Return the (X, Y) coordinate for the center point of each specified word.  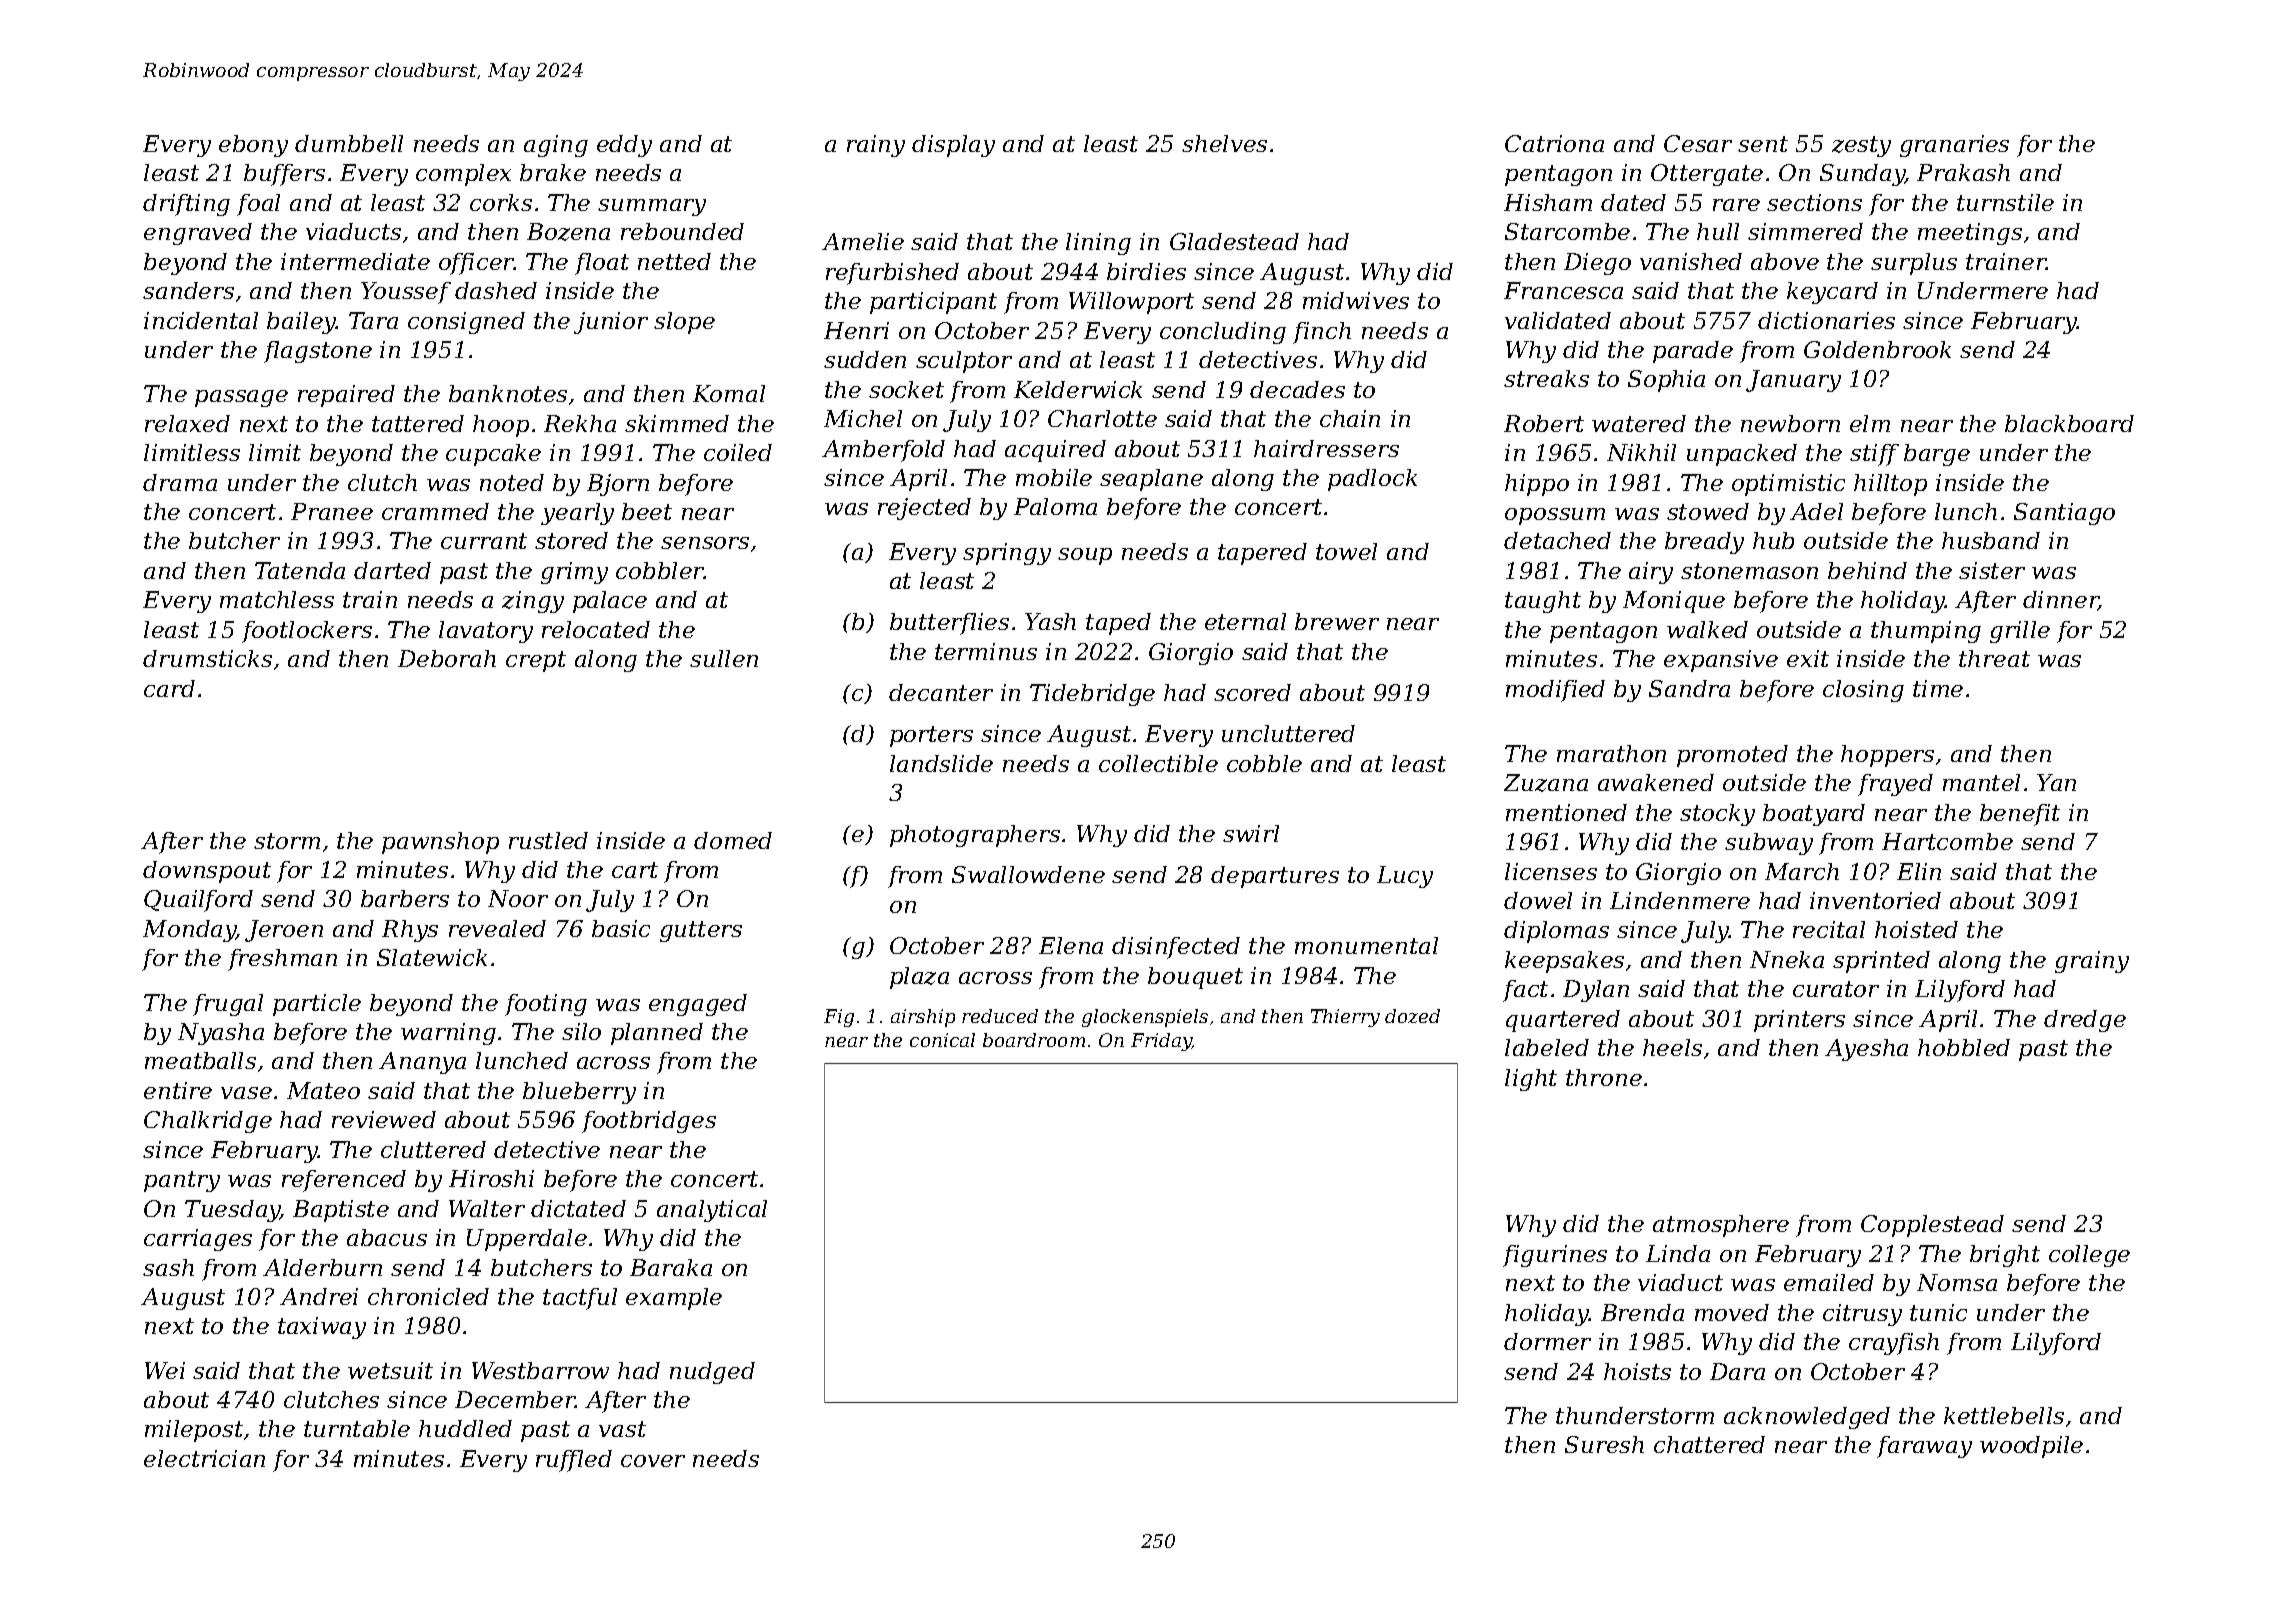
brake (553, 172)
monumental (1366, 945)
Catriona (1554, 143)
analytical (712, 1211)
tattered (418, 423)
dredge (2085, 1021)
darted (392, 570)
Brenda (1642, 1312)
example (674, 1299)
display (953, 146)
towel (1346, 551)
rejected (924, 509)
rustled (548, 840)
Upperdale (527, 1240)
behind (1867, 570)
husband (1991, 540)
